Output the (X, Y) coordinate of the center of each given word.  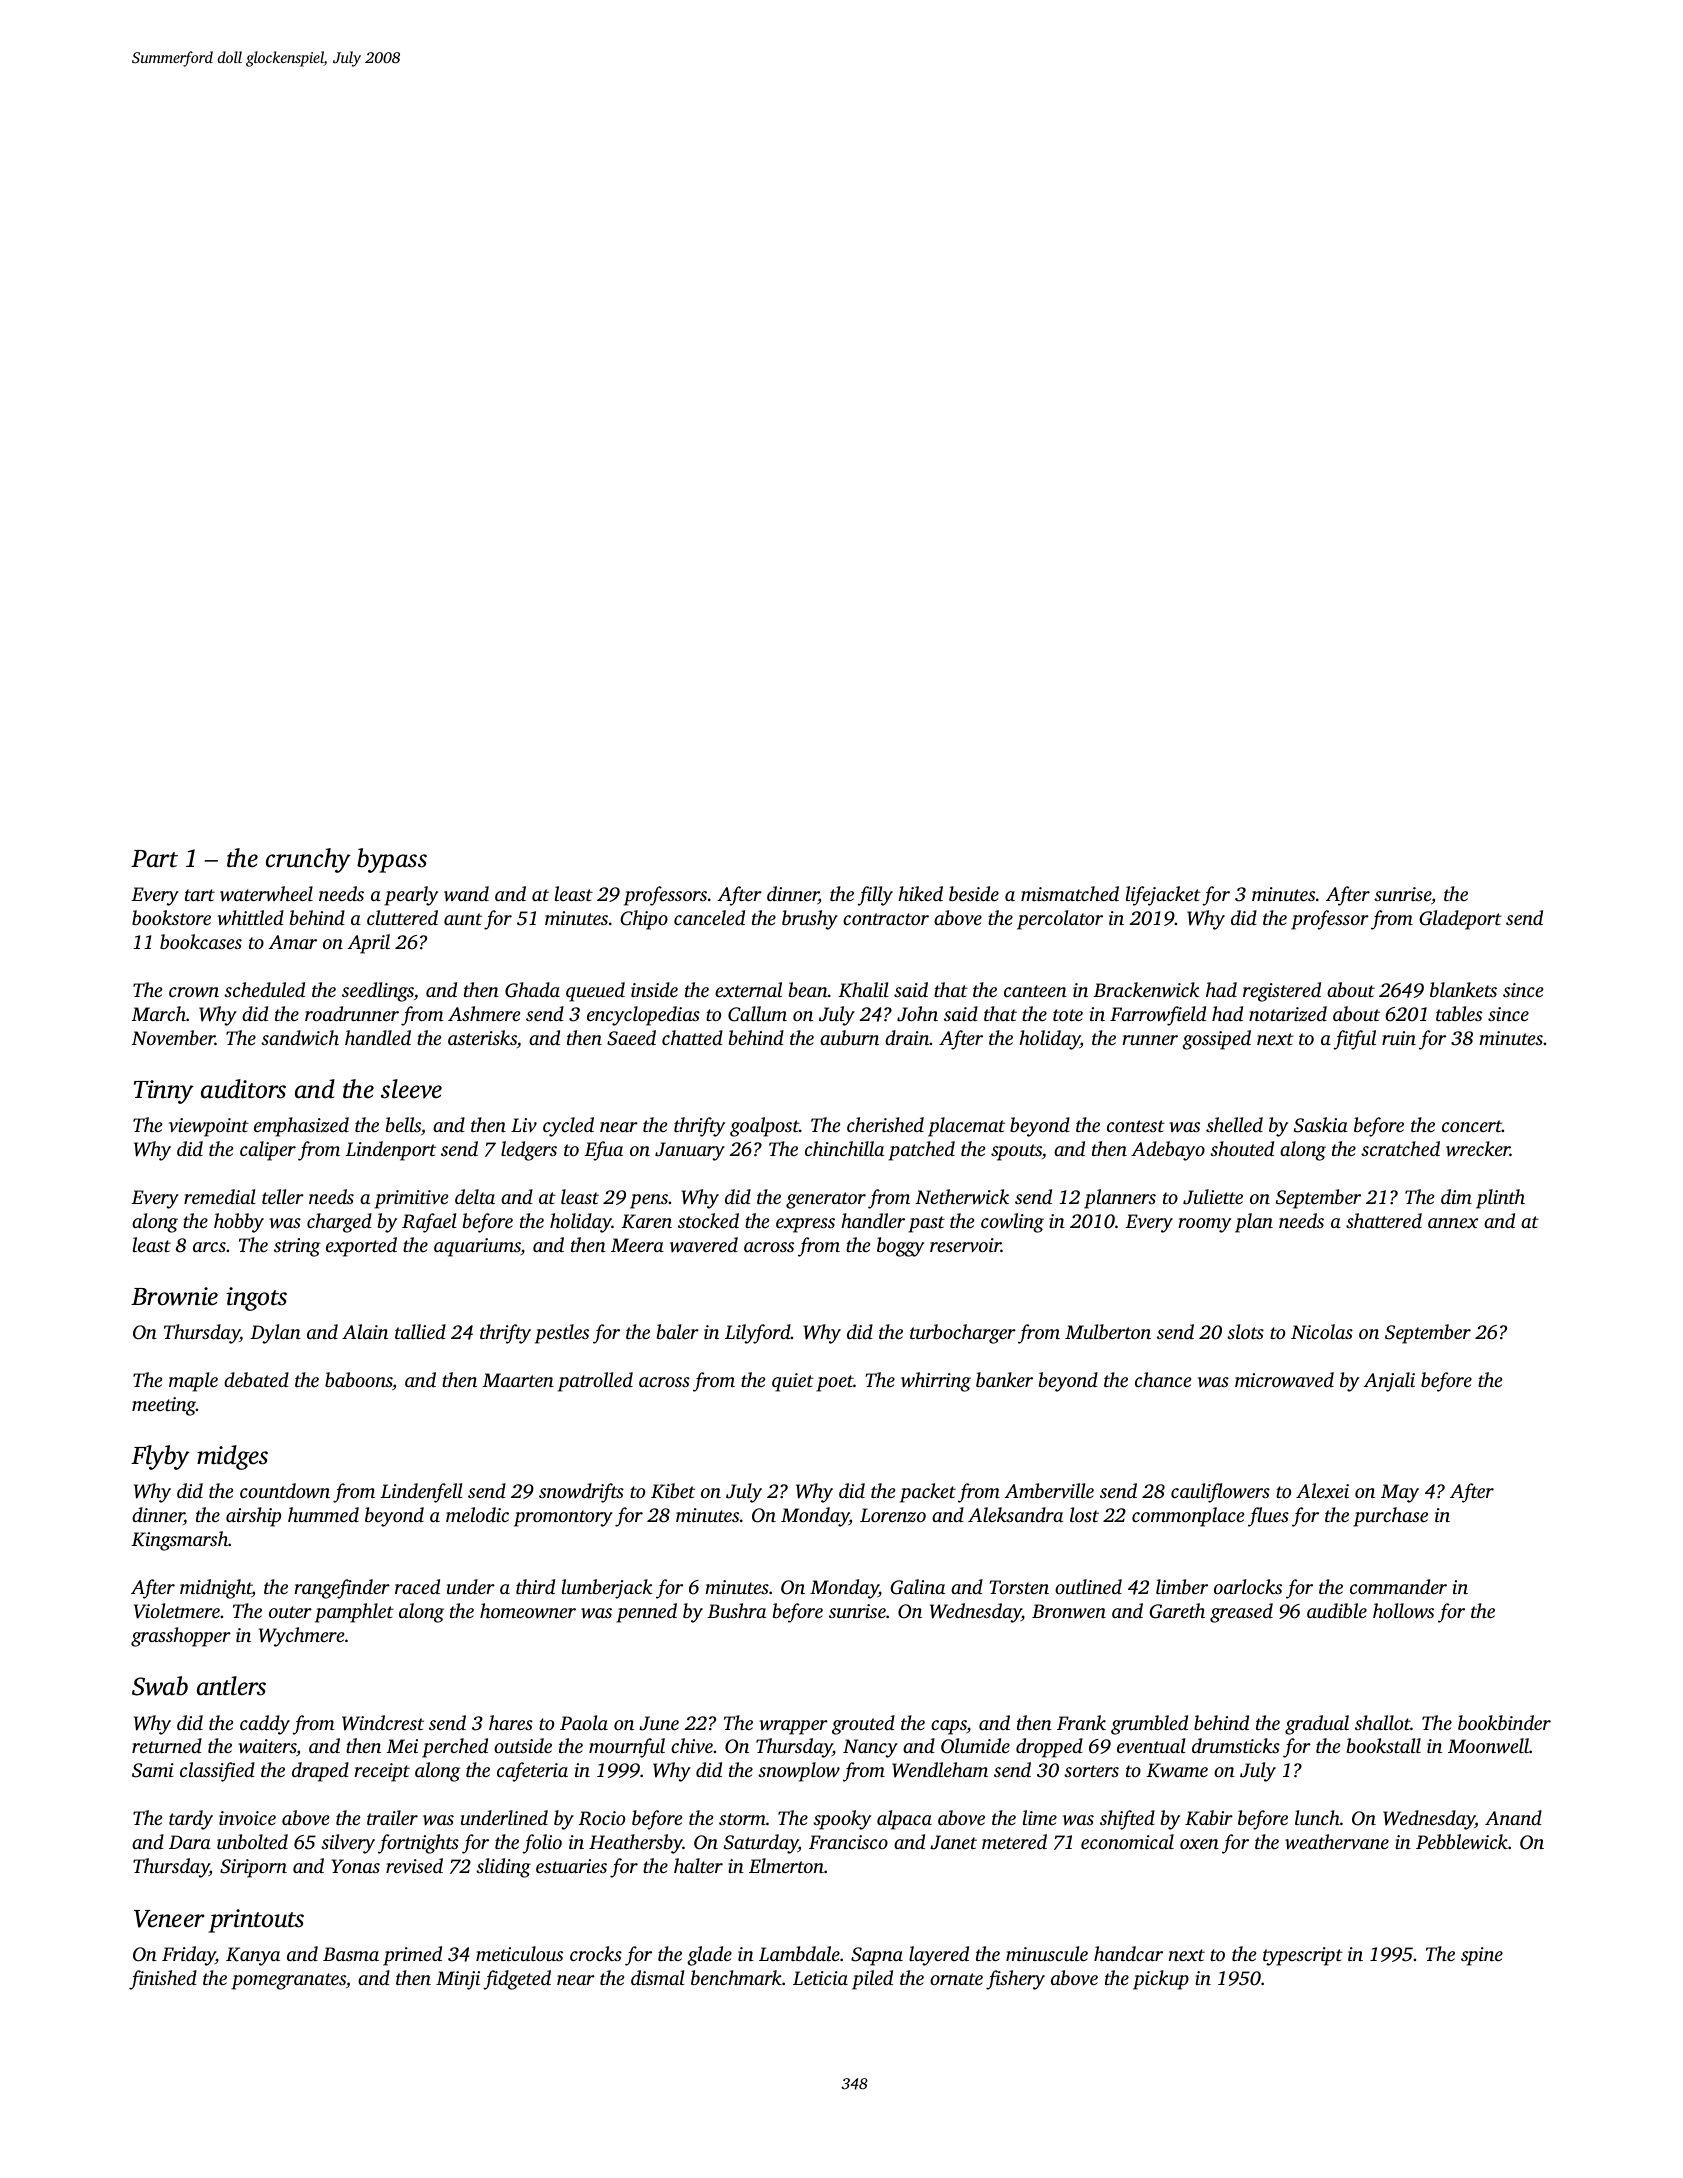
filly (875, 896)
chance (1163, 1379)
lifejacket (1163, 896)
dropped (1049, 1748)
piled (872, 1980)
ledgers (529, 1151)
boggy (900, 1247)
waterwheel (266, 894)
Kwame (1177, 1770)
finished (163, 1980)
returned (167, 1745)
